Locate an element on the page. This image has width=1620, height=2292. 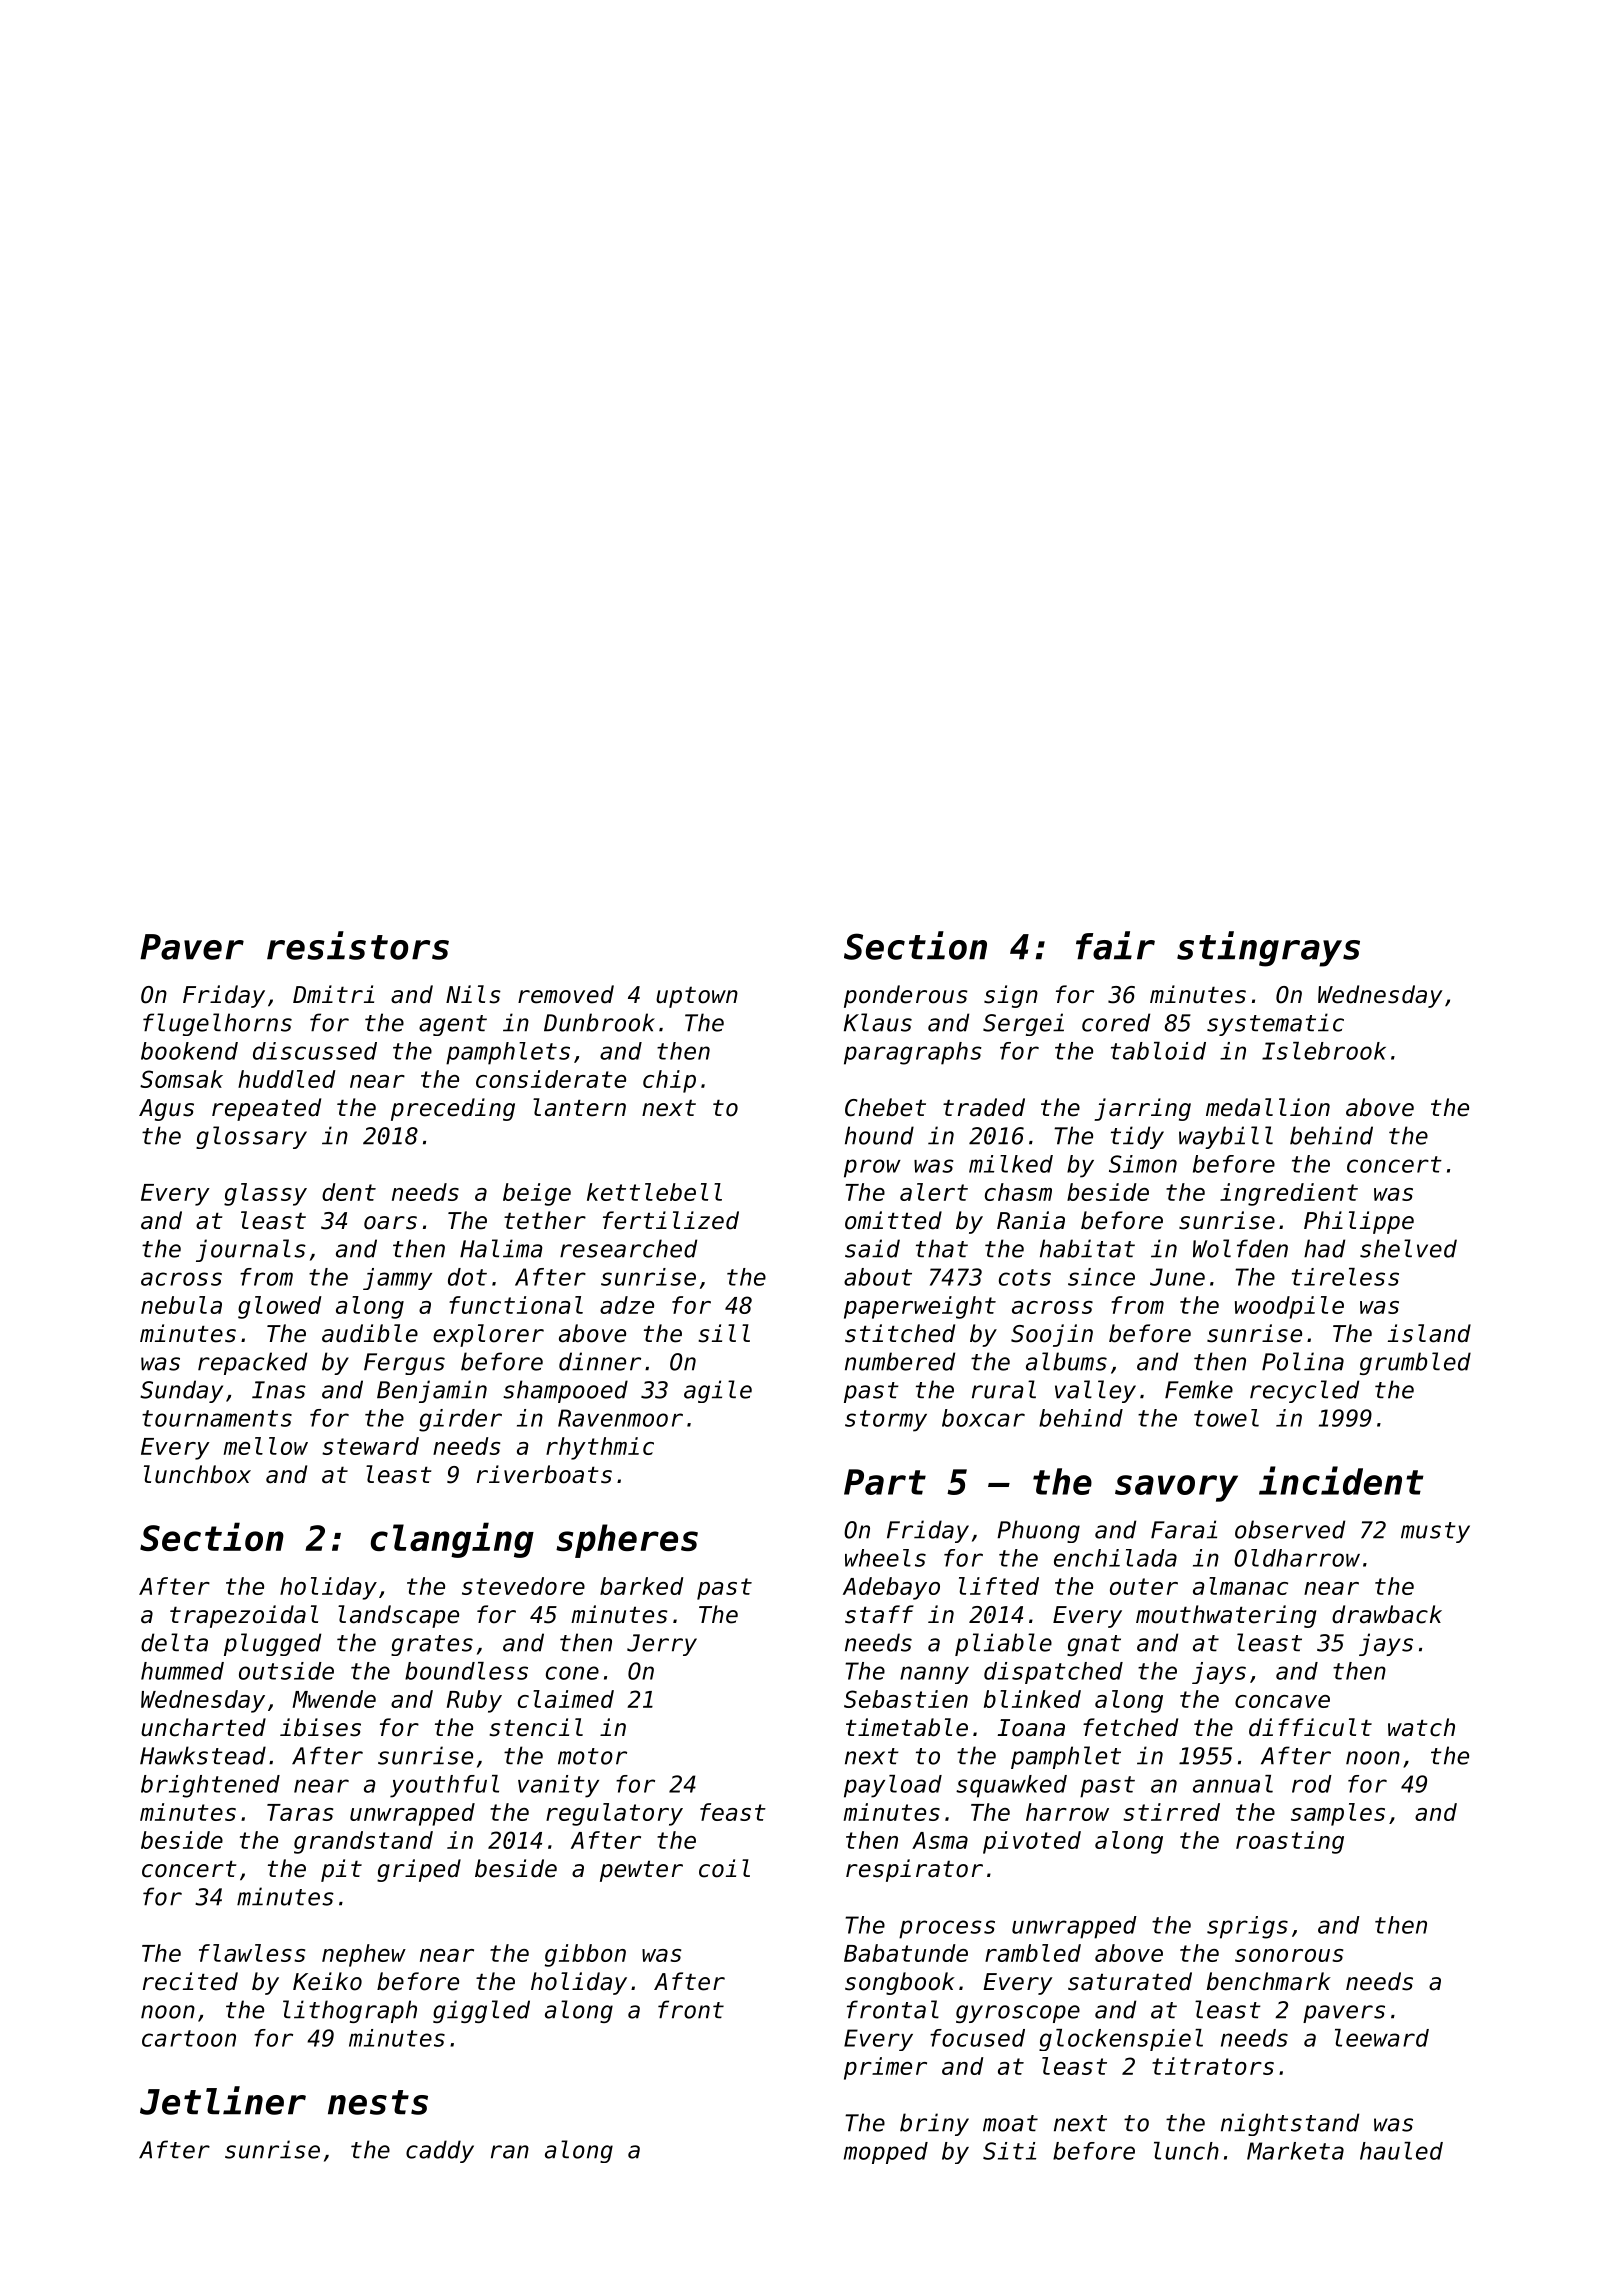
Marketa is located at coordinates (1295, 2151).
